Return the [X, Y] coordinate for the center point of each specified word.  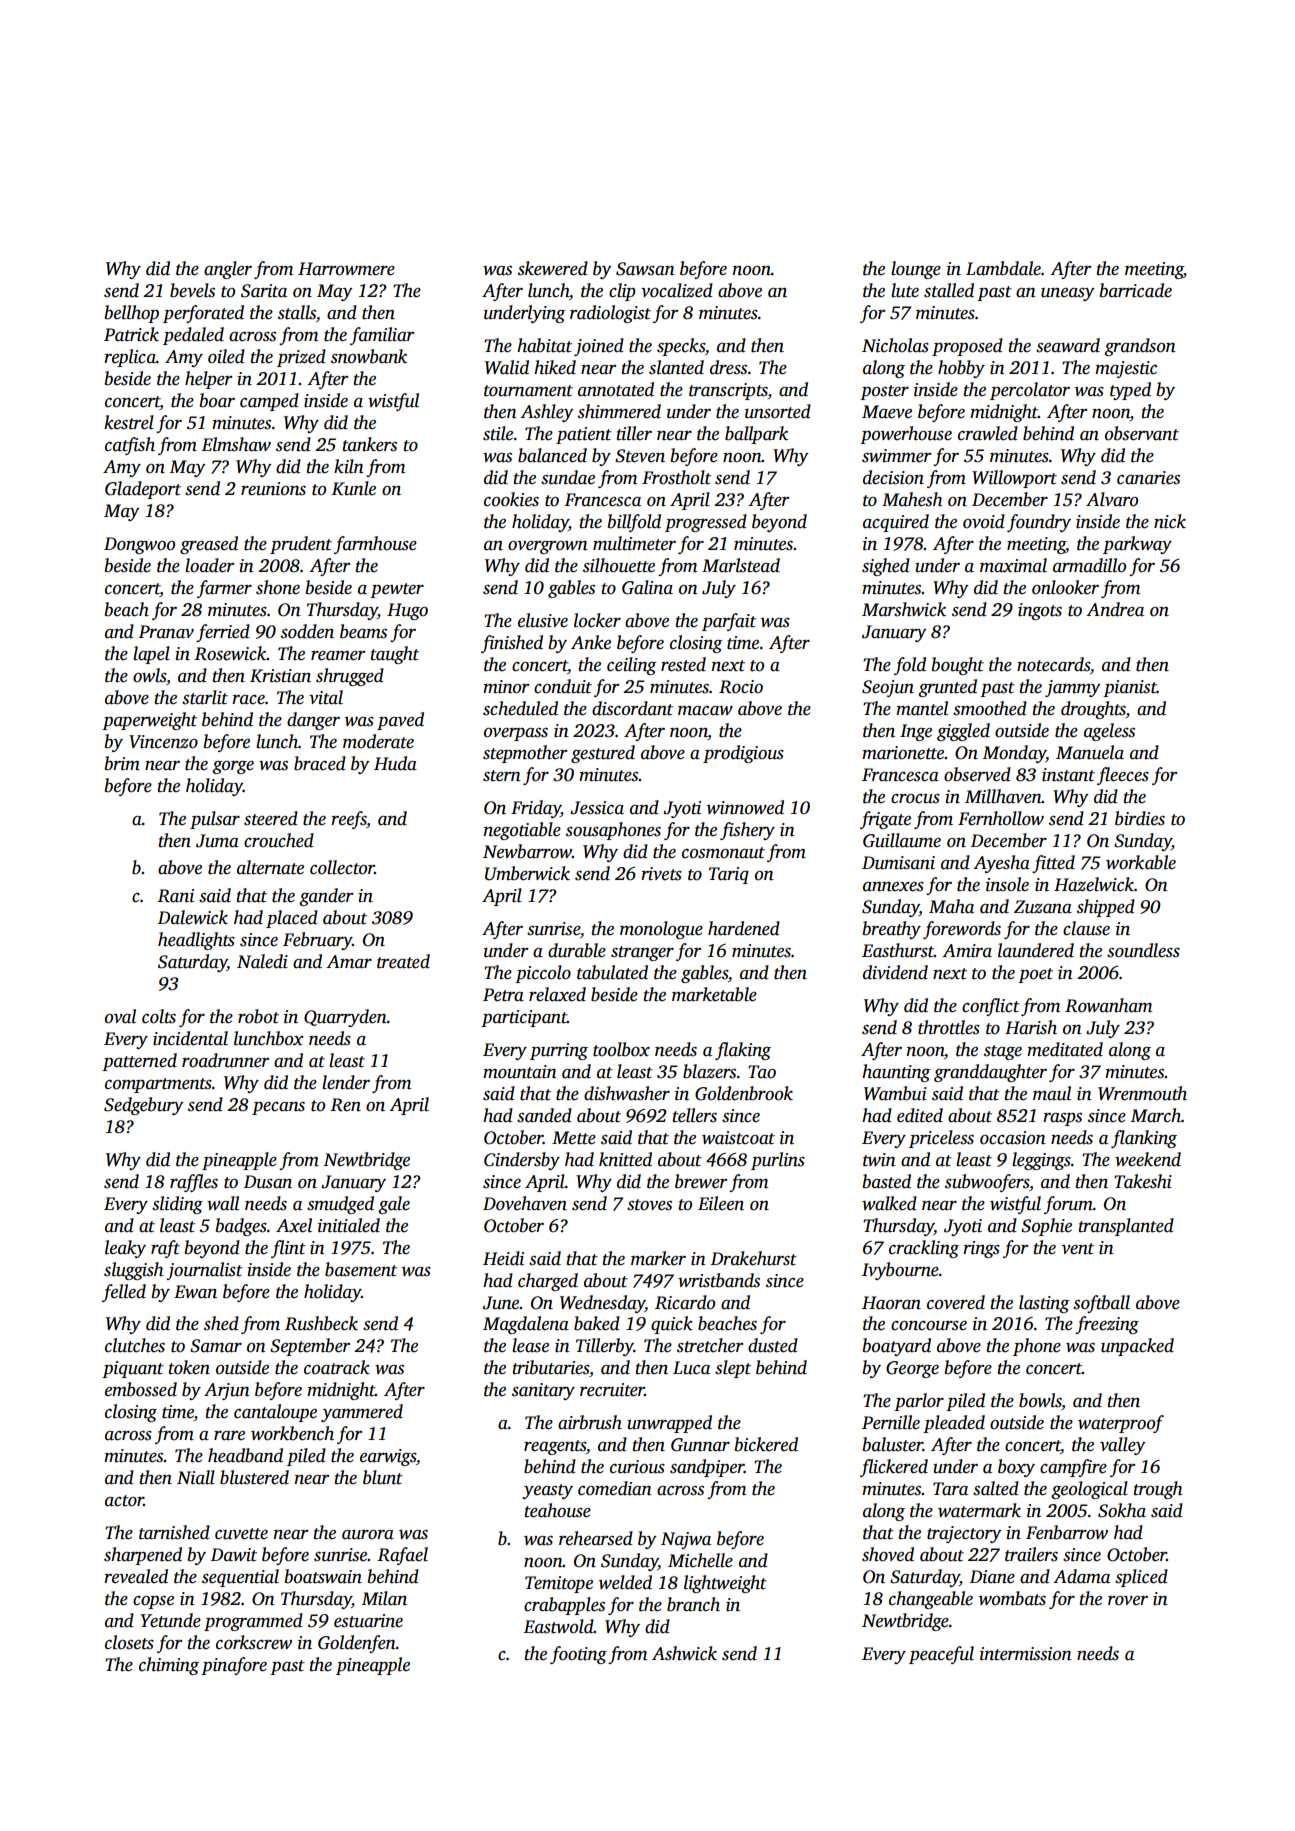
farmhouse [375, 545]
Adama [1081, 1576]
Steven [640, 456]
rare [229, 1436]
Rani [175, 896]
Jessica [597, 808]
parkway [1137, 545]
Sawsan [645, 269]
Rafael [402, 1556]
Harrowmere [346, 269]
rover [1128, 1601]
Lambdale [1003, 268]
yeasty [547, 1491]
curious [637, 1467]
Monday [1014, 754]
